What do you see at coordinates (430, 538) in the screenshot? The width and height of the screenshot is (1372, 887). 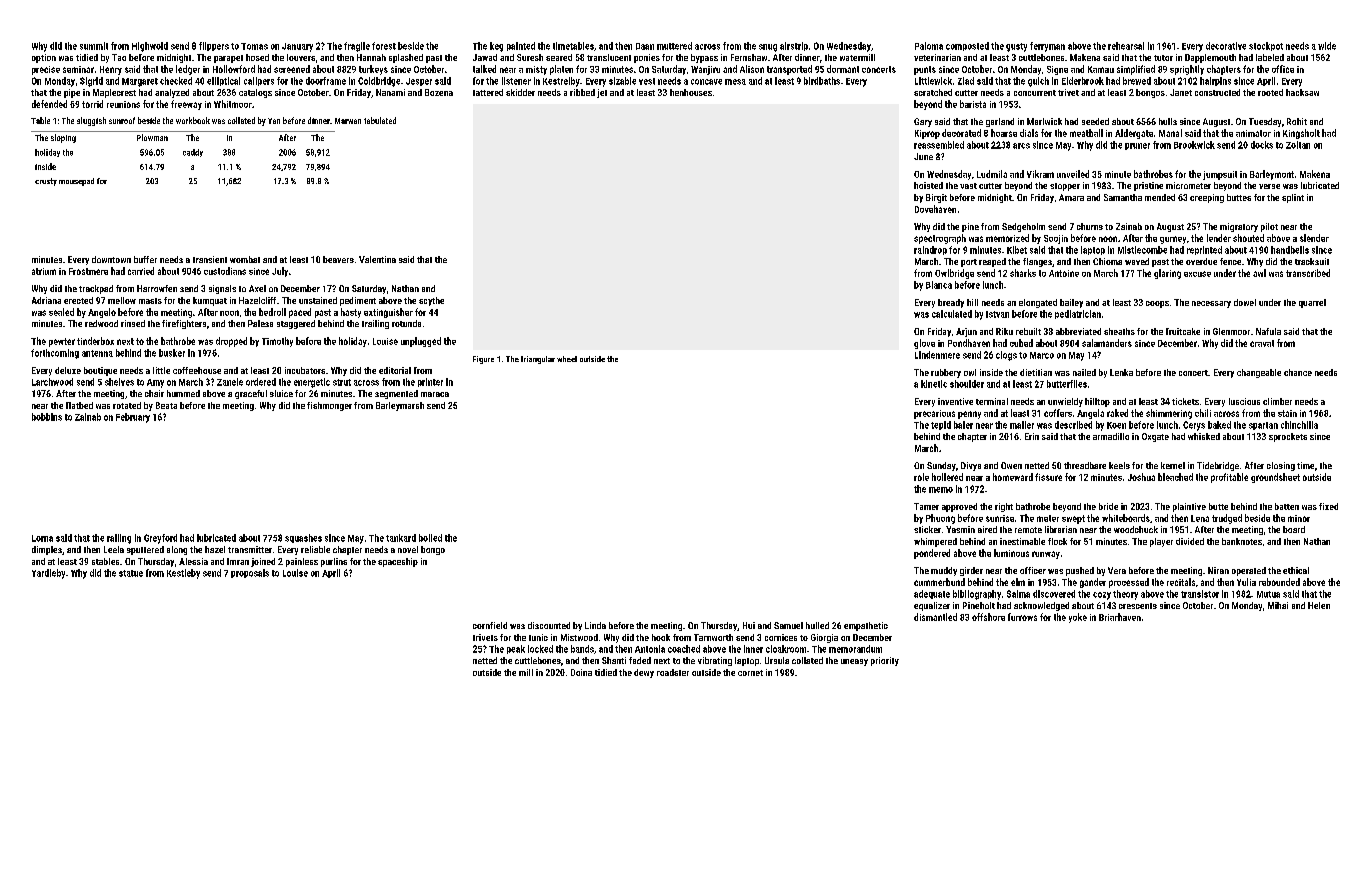 I see `boiled` at bounding box center [430, 538].
